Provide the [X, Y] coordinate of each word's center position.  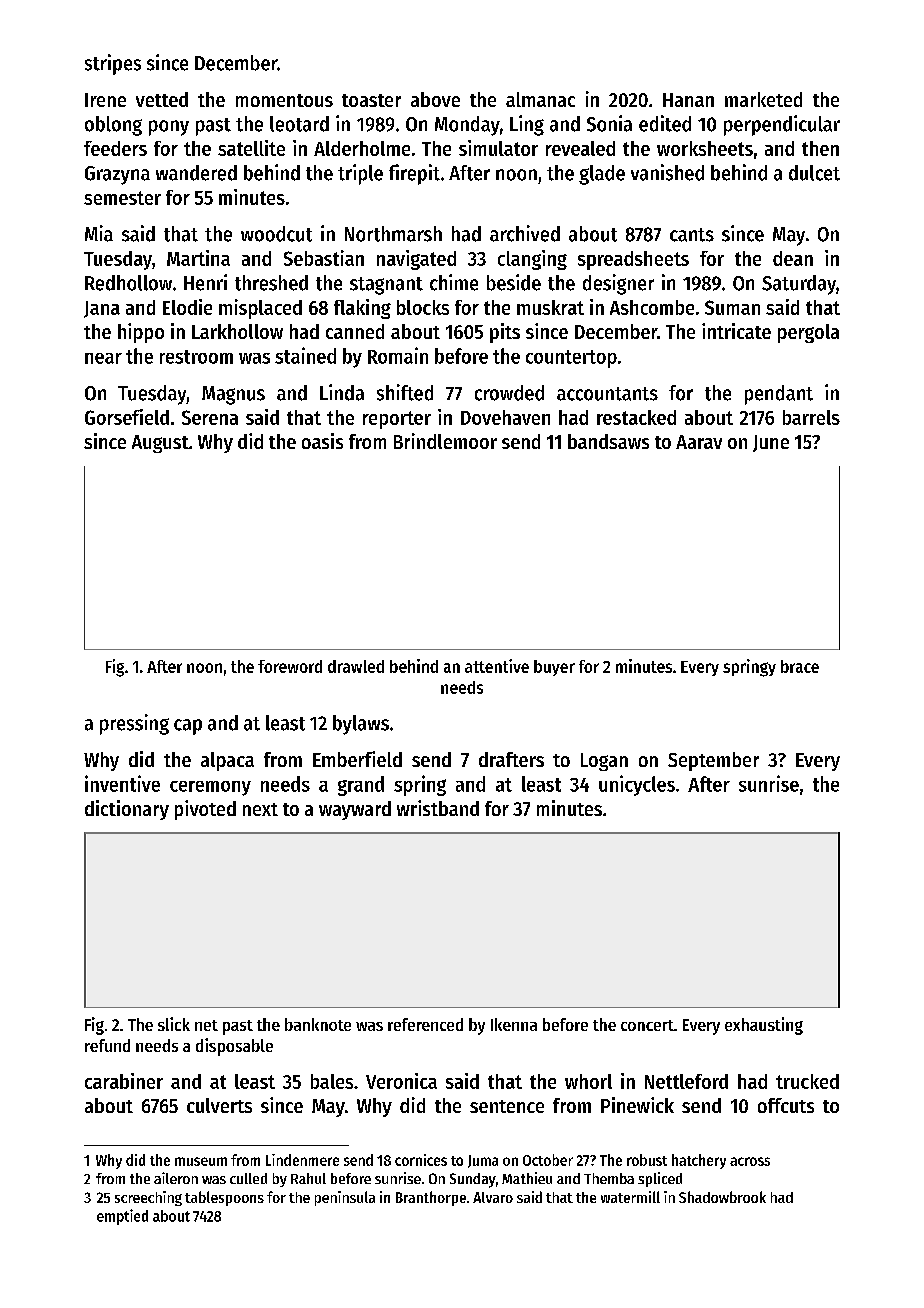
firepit [414, 174]
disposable [234, 1047]
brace [800, 666]
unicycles [637, 785]
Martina [198, 258]
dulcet [814, 173]
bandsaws [608, 441]
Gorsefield [127, 417]
